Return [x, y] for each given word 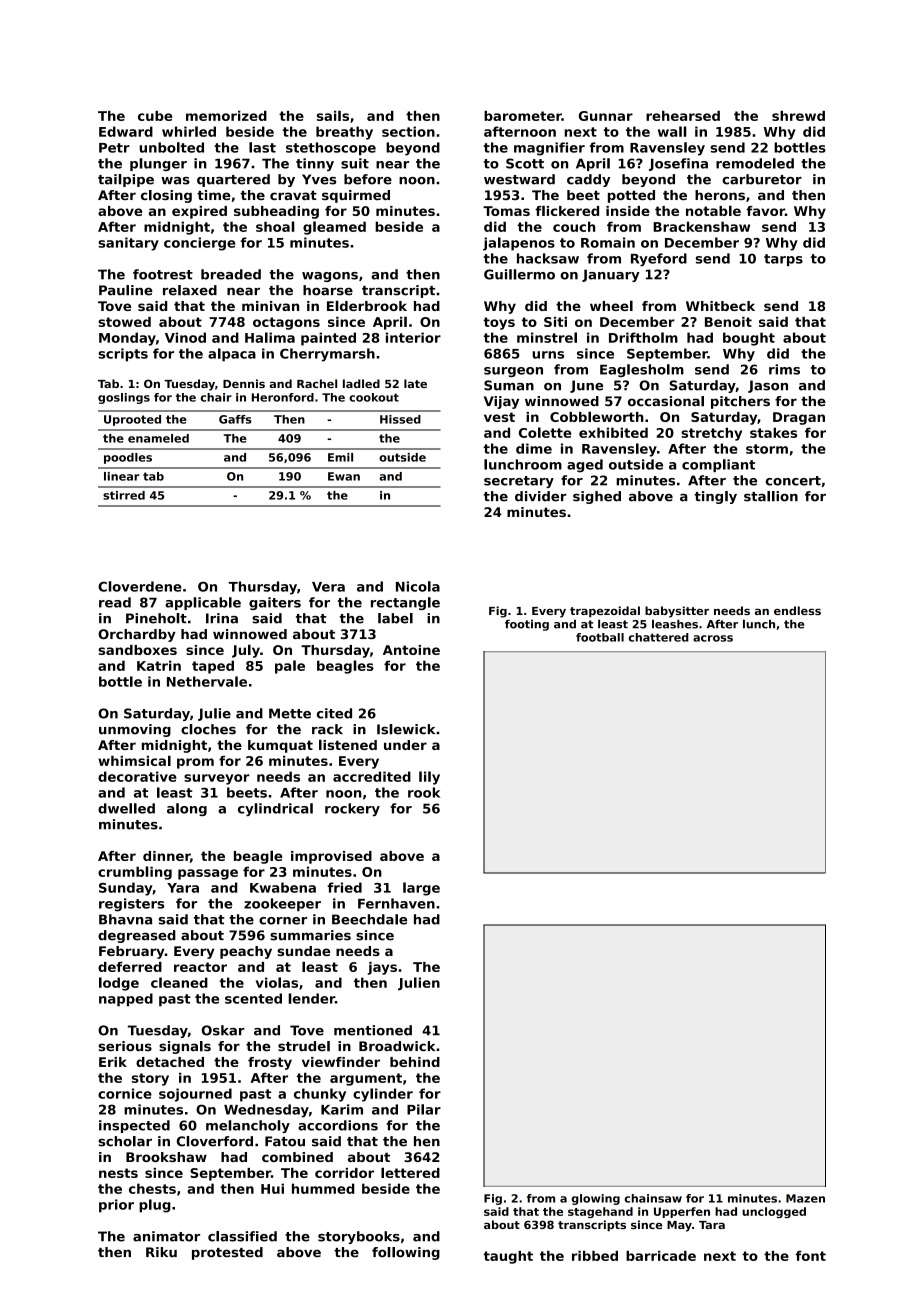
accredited [372, 776]
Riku [161, 1252]
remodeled [755, 163]
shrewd [798, 116]
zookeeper [282, 904]
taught [508, 1257]
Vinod [185, 337]
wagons [330, 277]
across [713, 638]
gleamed [334, 228]
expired [199, 212]
